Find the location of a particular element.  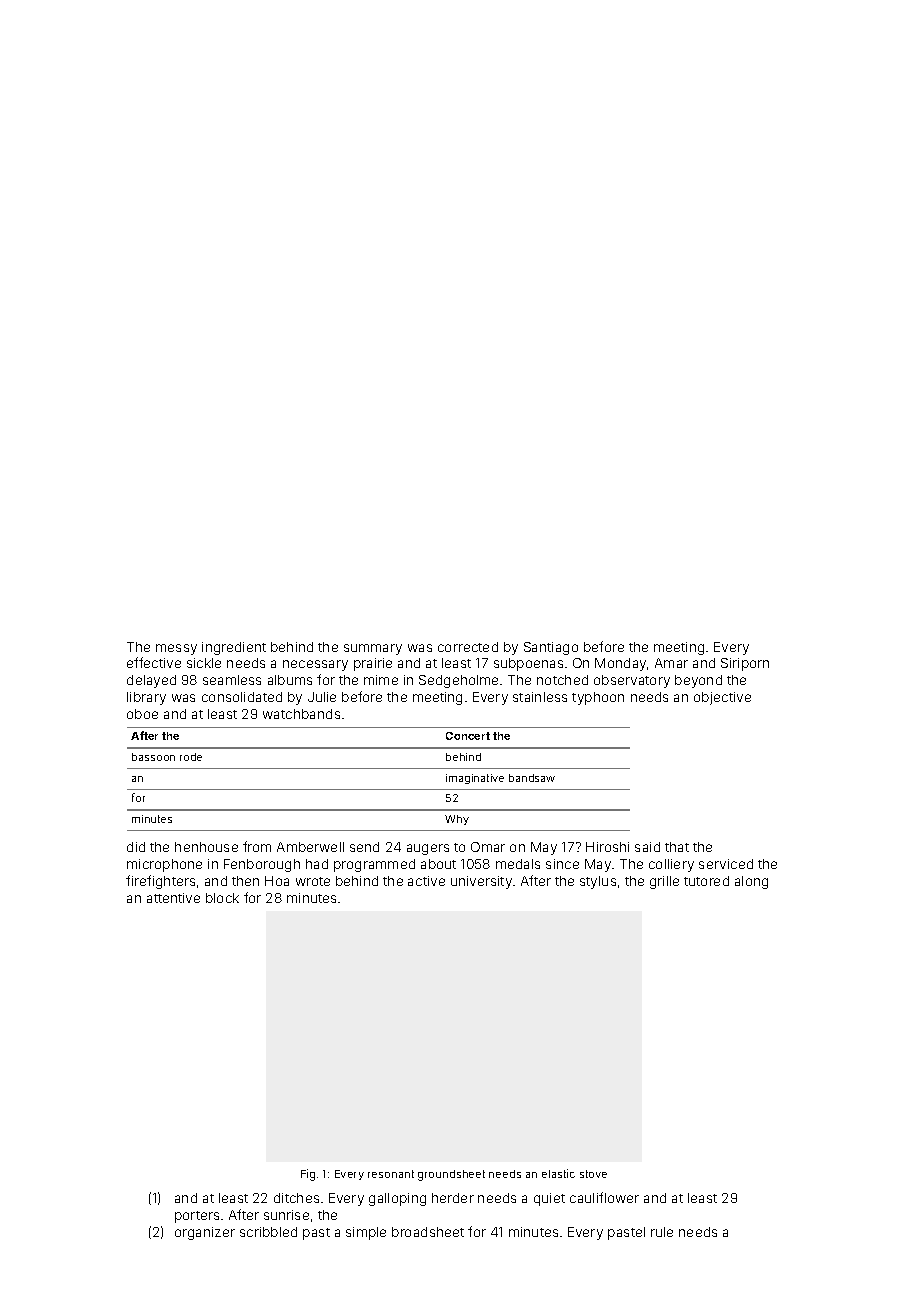

simple is located at coordinates (366, 1233).
